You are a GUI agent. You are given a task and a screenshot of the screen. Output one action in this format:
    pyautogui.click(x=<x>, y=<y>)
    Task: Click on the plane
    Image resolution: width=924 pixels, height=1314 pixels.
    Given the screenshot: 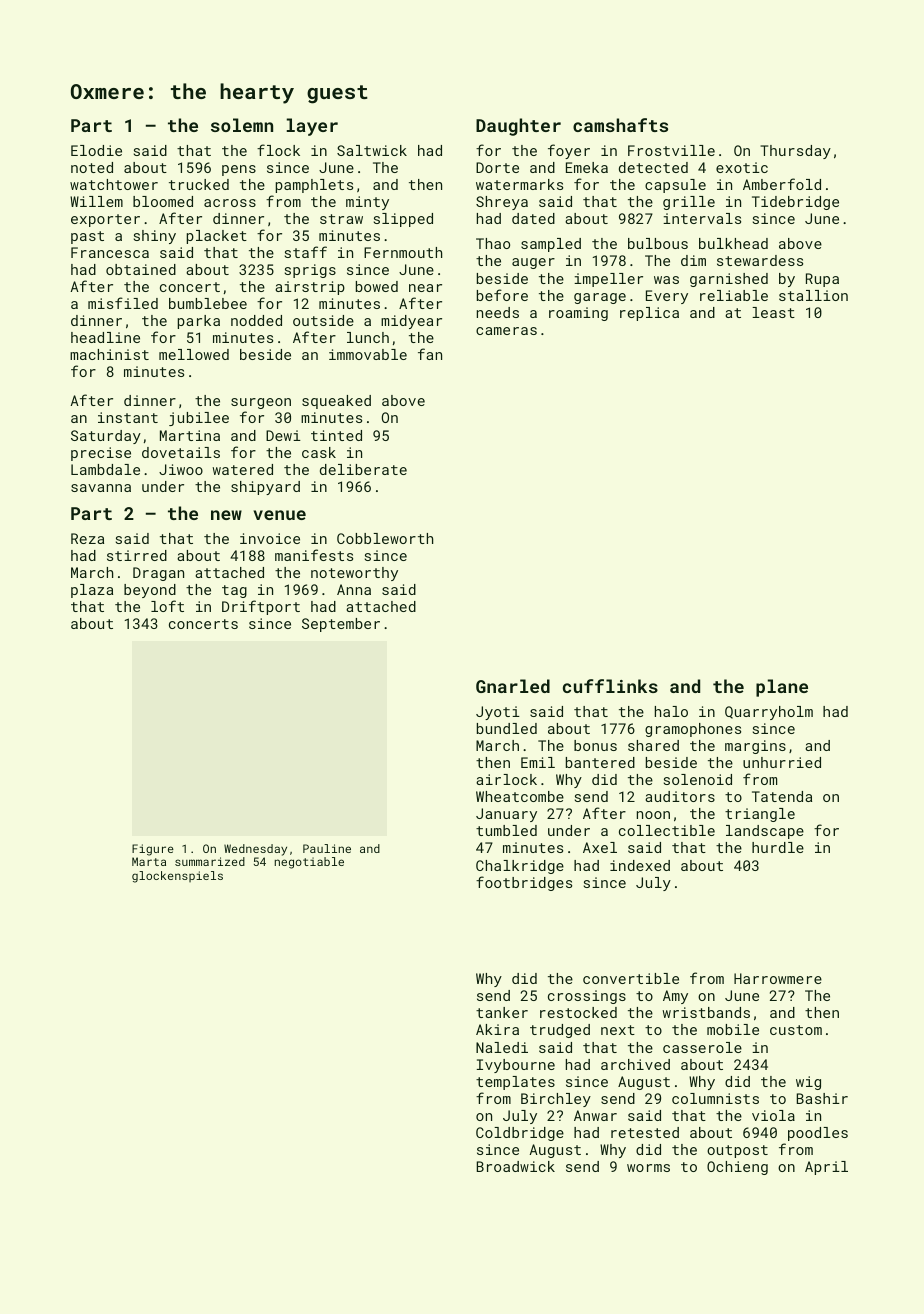 What is the action you would take?
    pyautogui.click(x=782, y=688)
